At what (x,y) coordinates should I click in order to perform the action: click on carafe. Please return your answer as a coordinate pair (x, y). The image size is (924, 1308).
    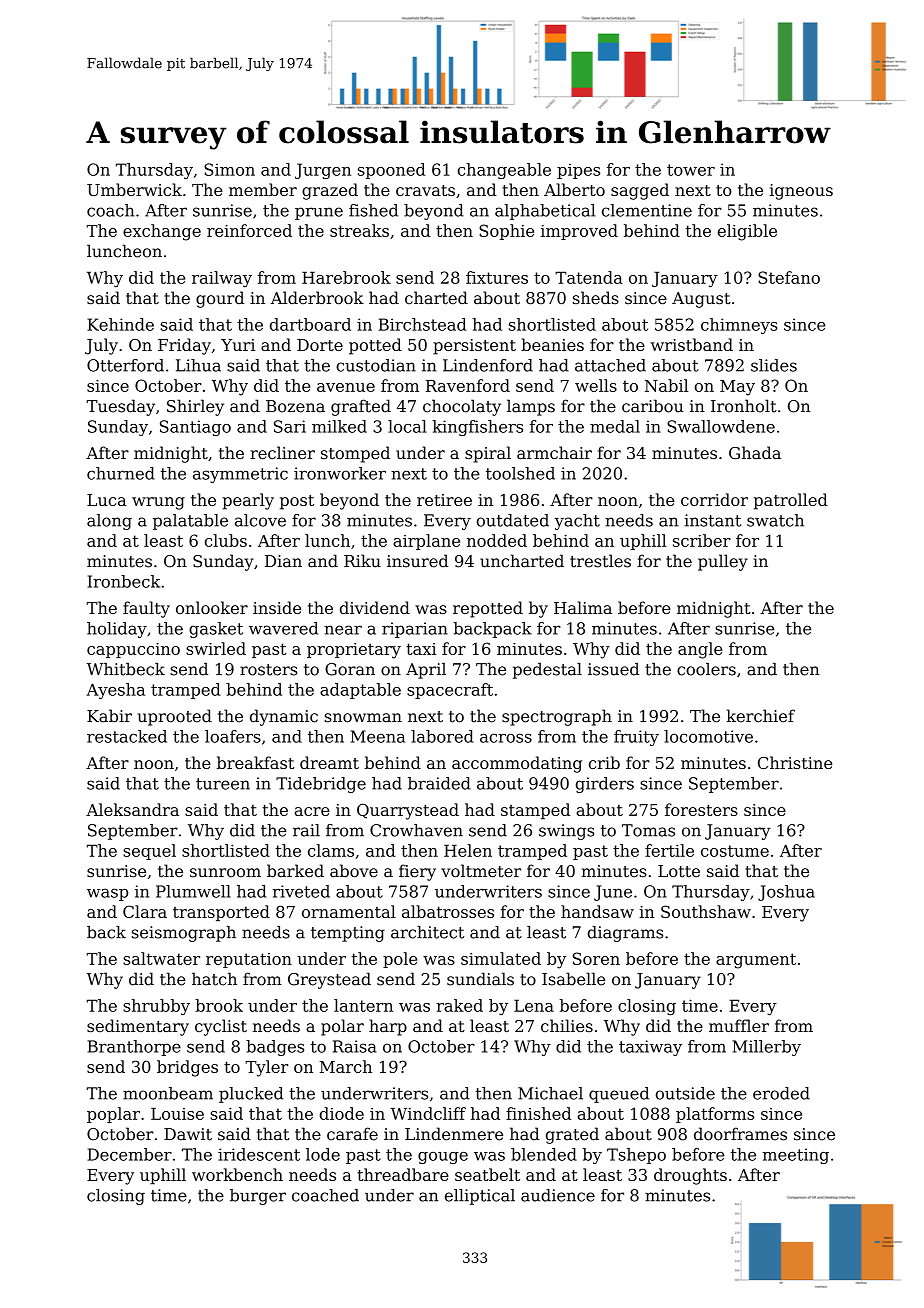
    Looking at the image, I should click on (352, 1134).
